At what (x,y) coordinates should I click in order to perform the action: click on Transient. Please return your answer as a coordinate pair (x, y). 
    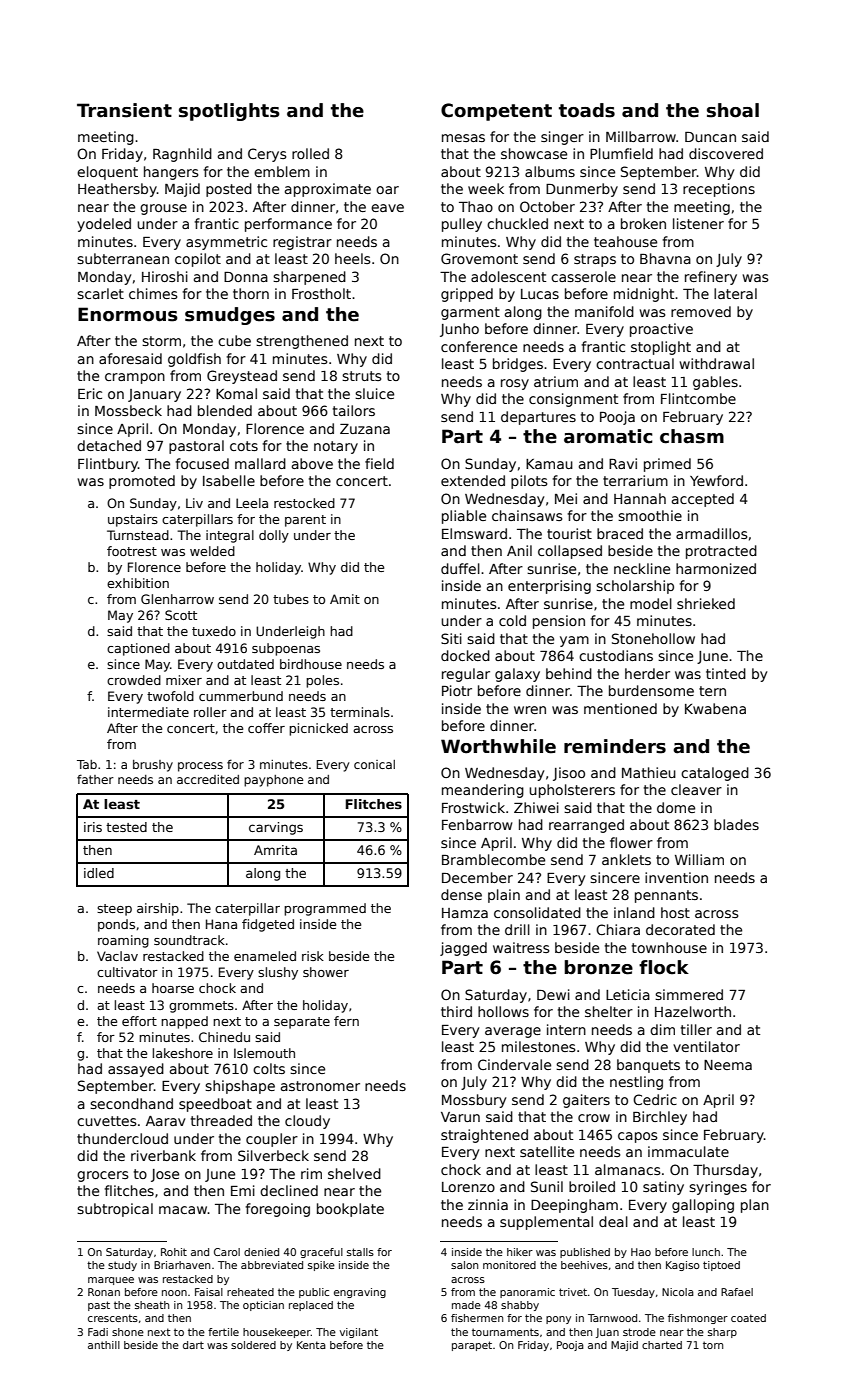
    Looking at the image, I should click on (124, 110).
